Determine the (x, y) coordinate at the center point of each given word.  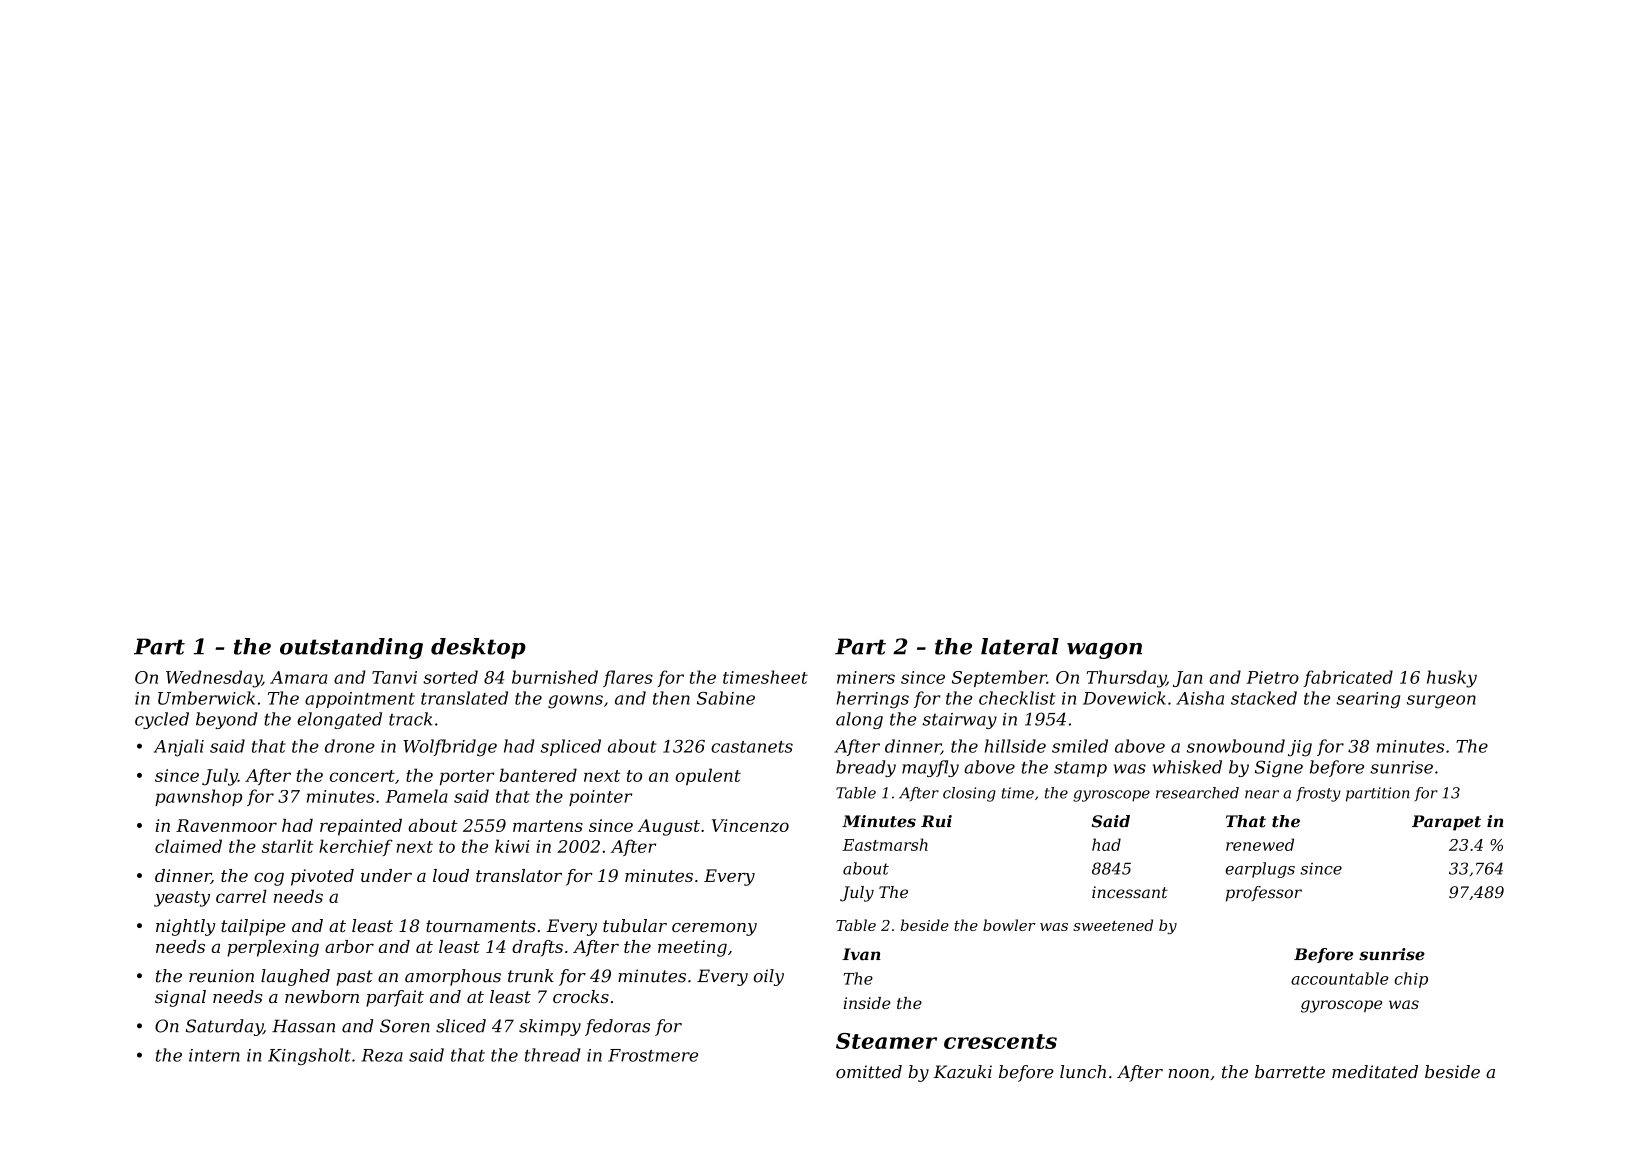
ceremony (714, 929)
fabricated (1348, 678)
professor (1264, 894)
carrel (241, 896)
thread (552, 1055)
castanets (752, 747)
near (1262, 794)
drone (350, 746)
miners (866, 677)
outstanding (351, 648)
